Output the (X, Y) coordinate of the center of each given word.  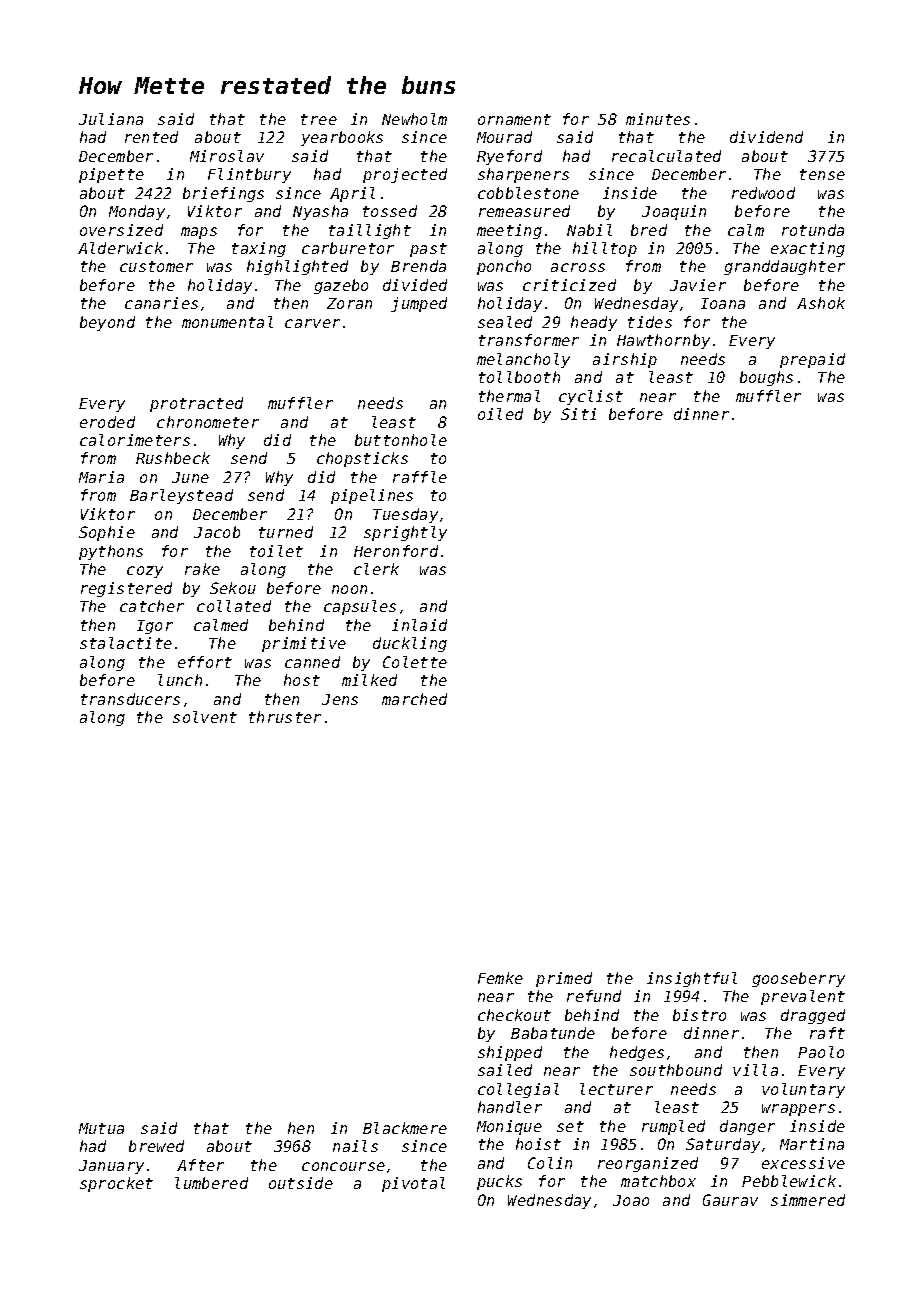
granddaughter (784, 267)
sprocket (116, 1184)
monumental (227, 322)
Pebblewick (789, 1181)
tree (319, 119)
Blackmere (405, 1128)
